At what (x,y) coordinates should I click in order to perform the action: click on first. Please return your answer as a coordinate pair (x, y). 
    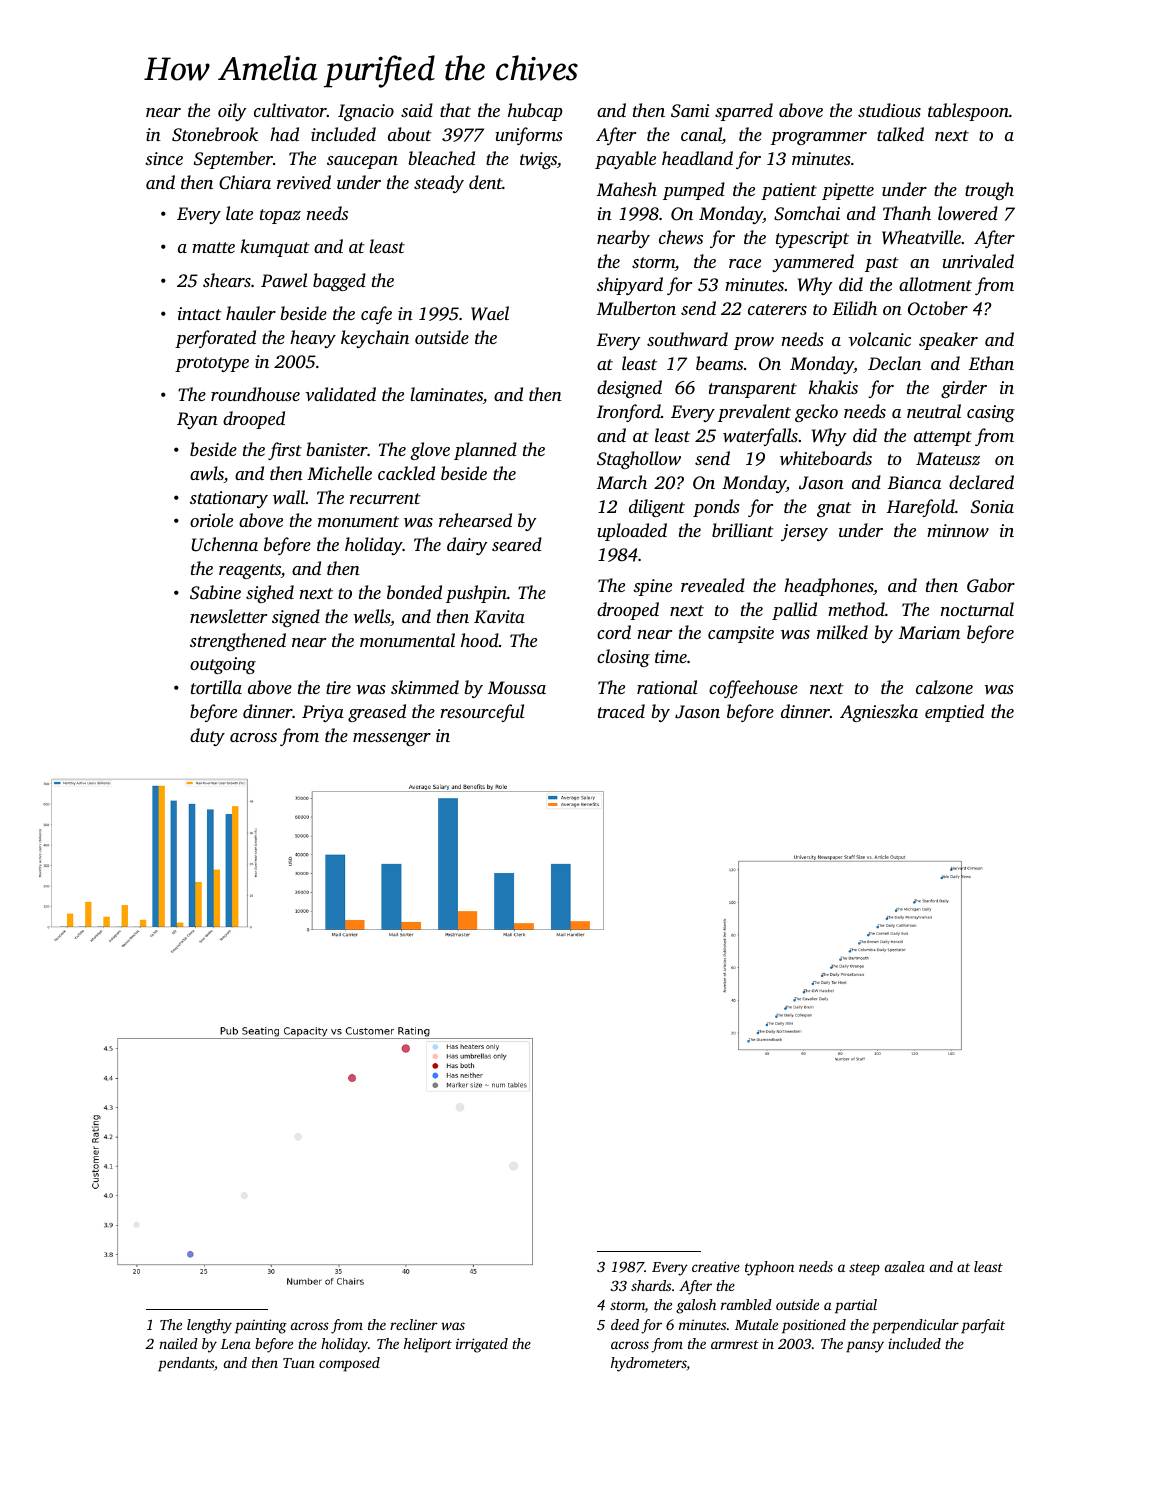
    Looking at the image, I should click on (285, 451).
